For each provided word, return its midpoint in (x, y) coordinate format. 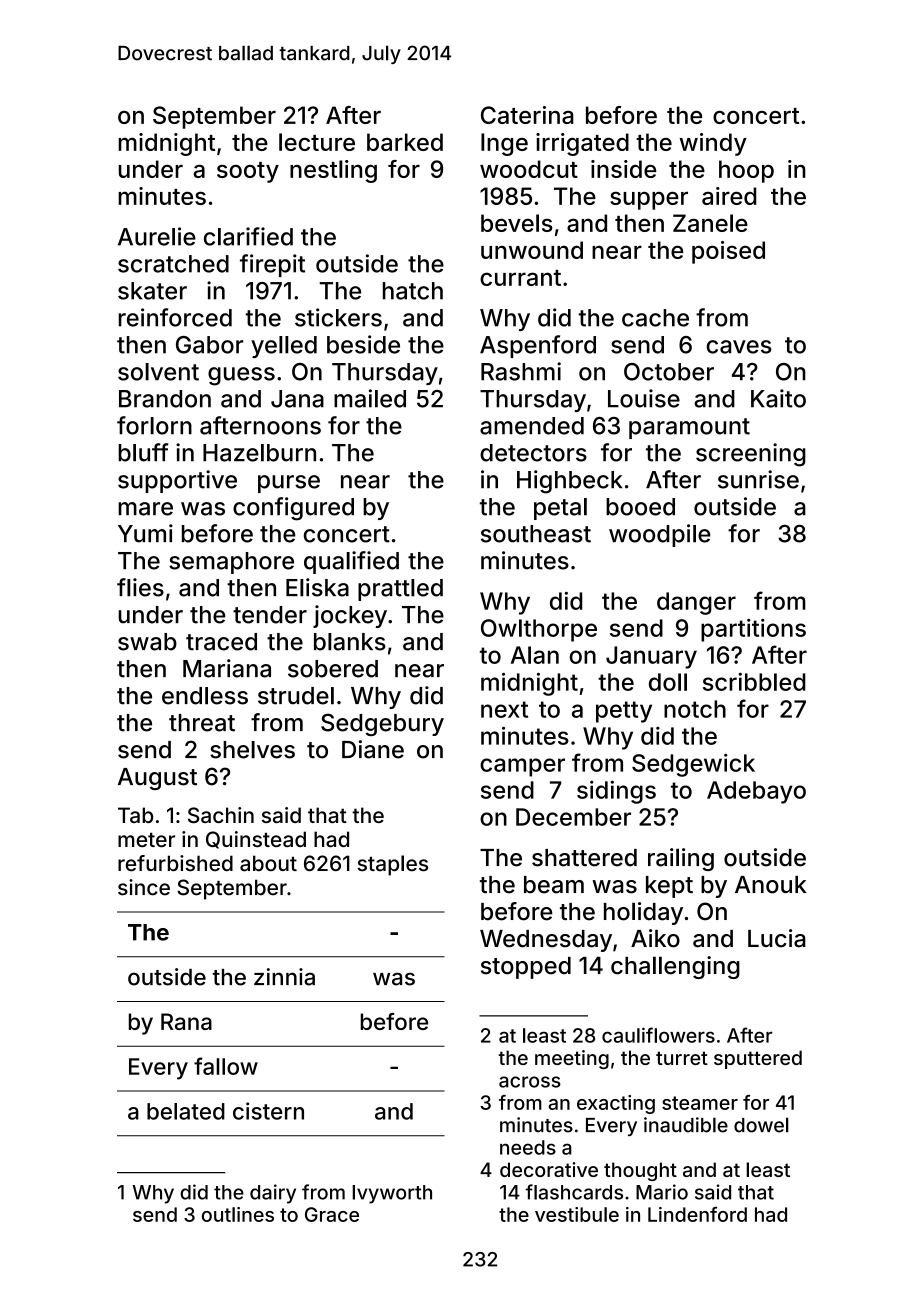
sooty (248, 172)
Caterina (527, 115)
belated (186, 1111)
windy (713, 144)
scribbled (754, 682)
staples (392, 865)
